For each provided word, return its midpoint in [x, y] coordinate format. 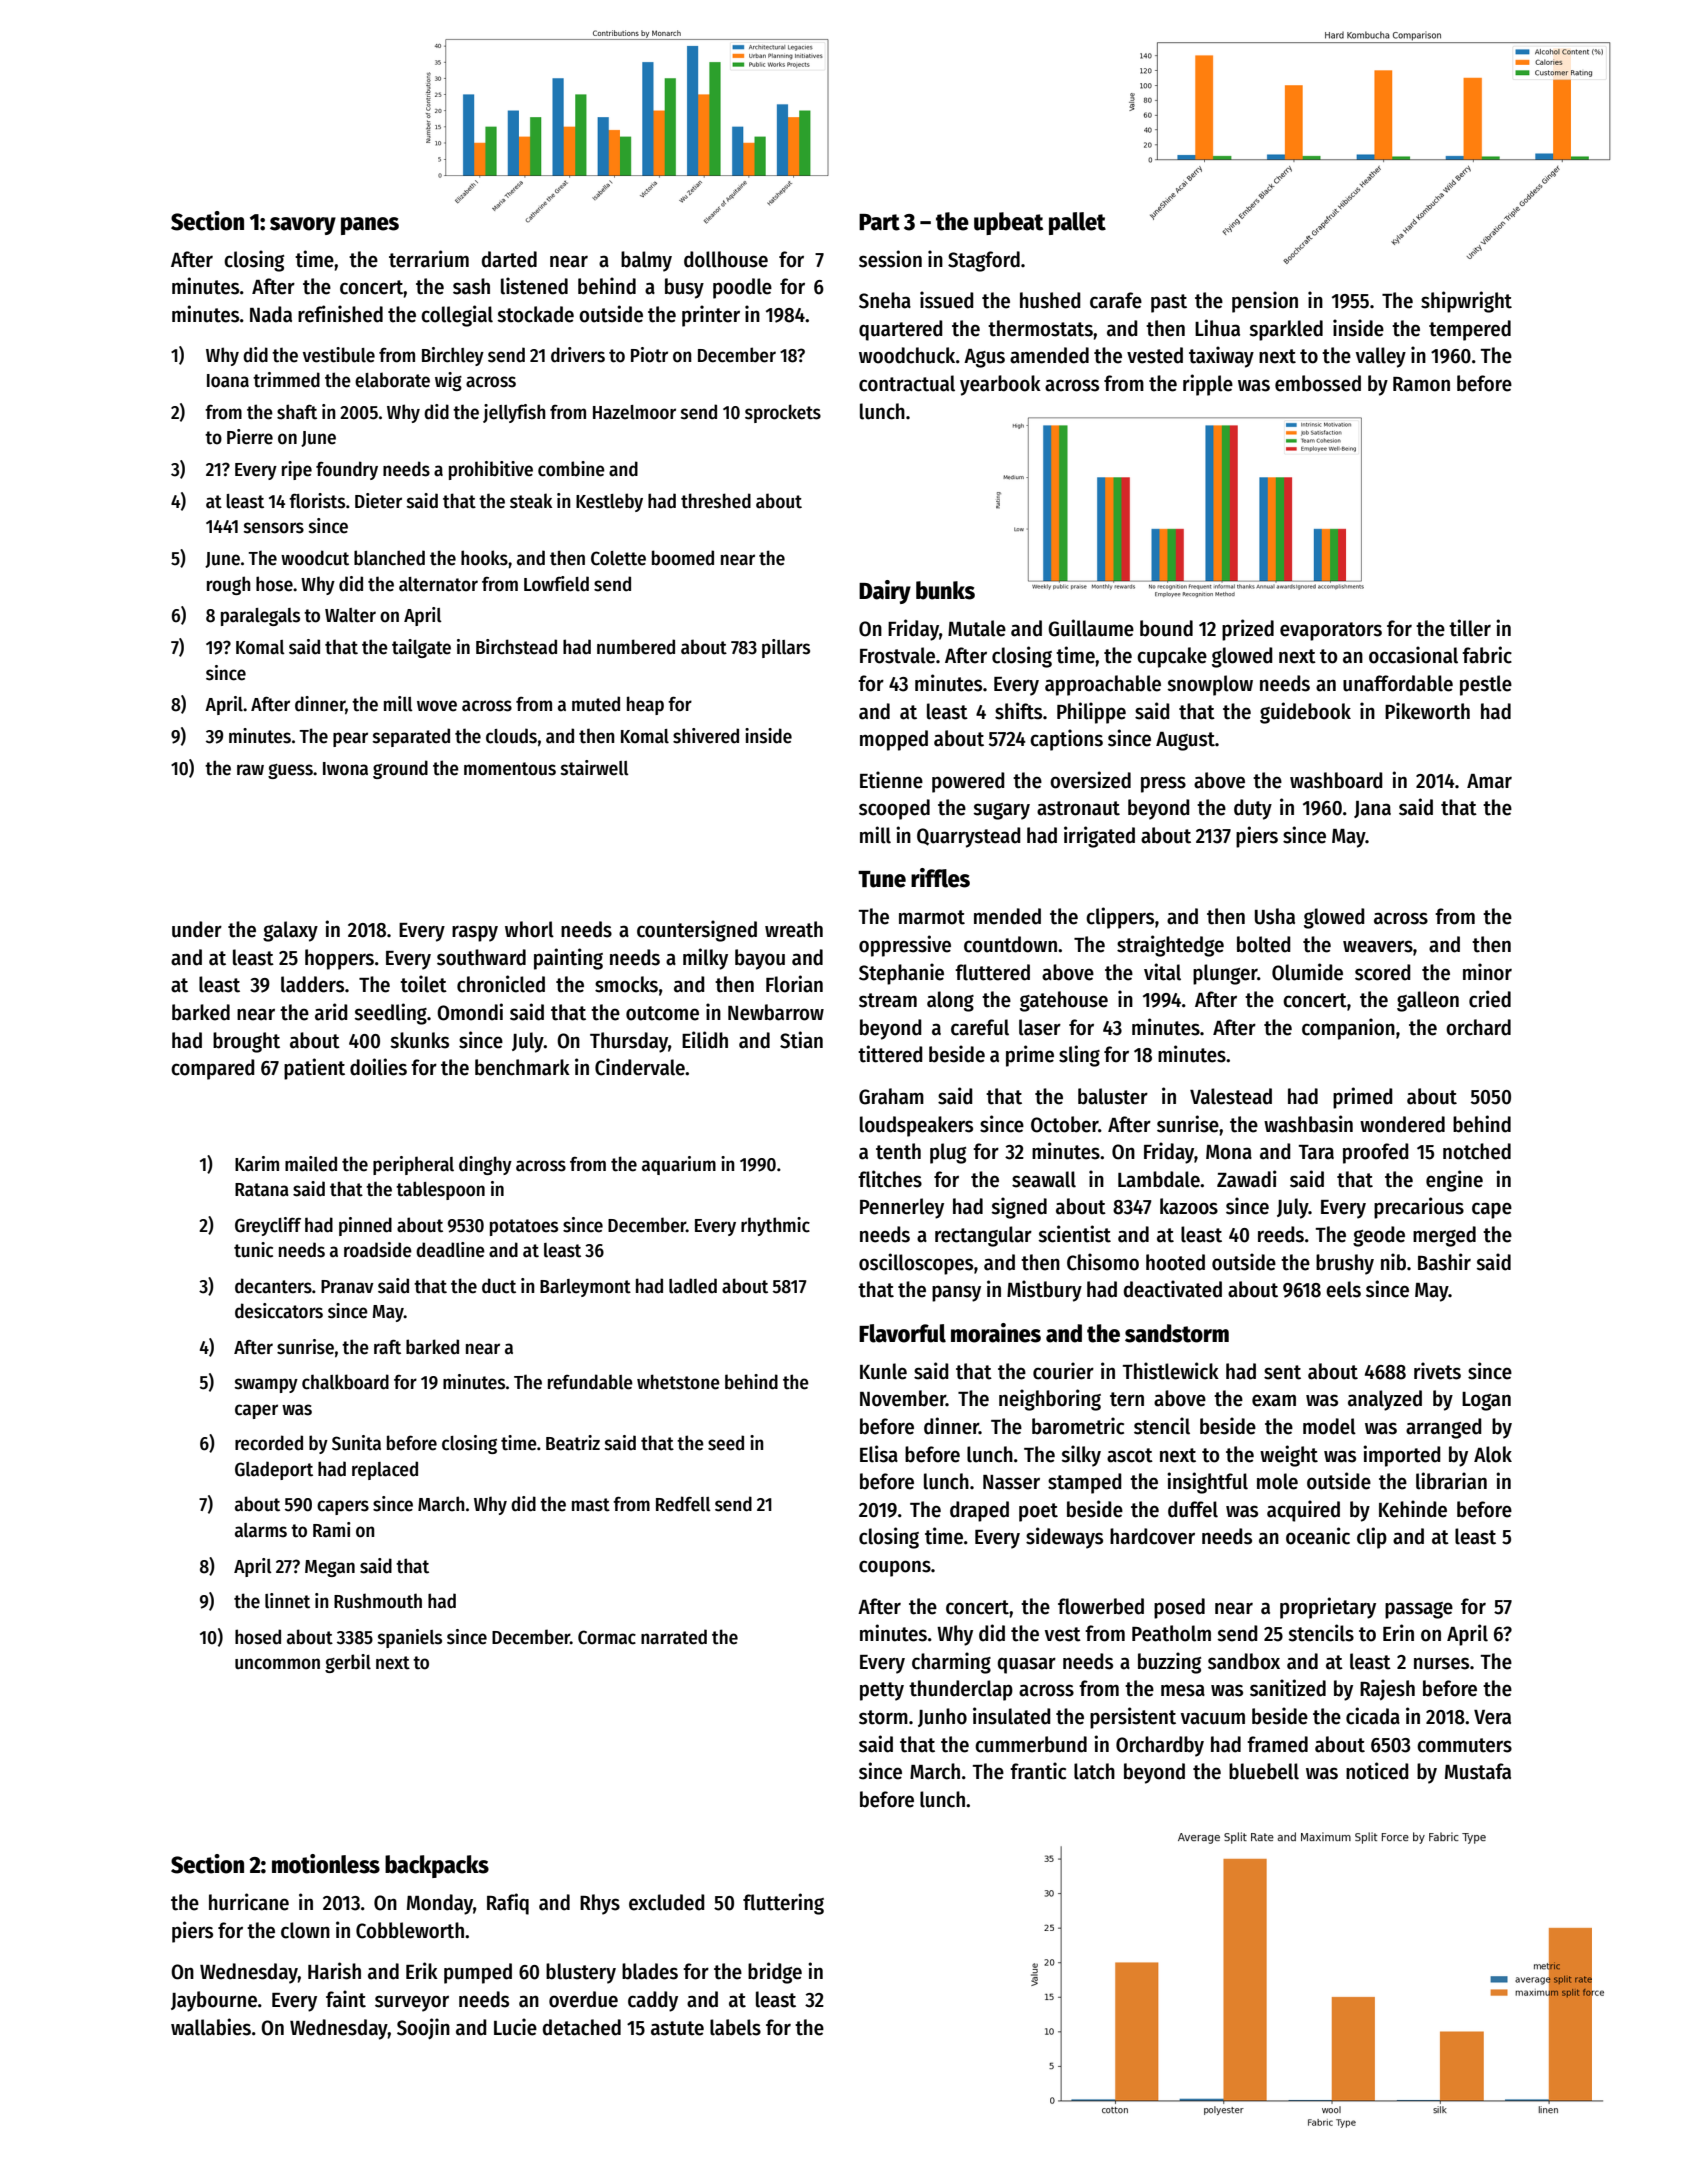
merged [1444, 1236]
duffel [1193, 1509]
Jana [1372, 809]
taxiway [1221, 357]
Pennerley [902, 1208]
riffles [940, 878]
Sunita [356, 1443]
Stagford [984, 261]
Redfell [683, 1504]
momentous [510, 769]
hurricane [249, 1902]
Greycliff [268, 1226]
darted [509, 259]
